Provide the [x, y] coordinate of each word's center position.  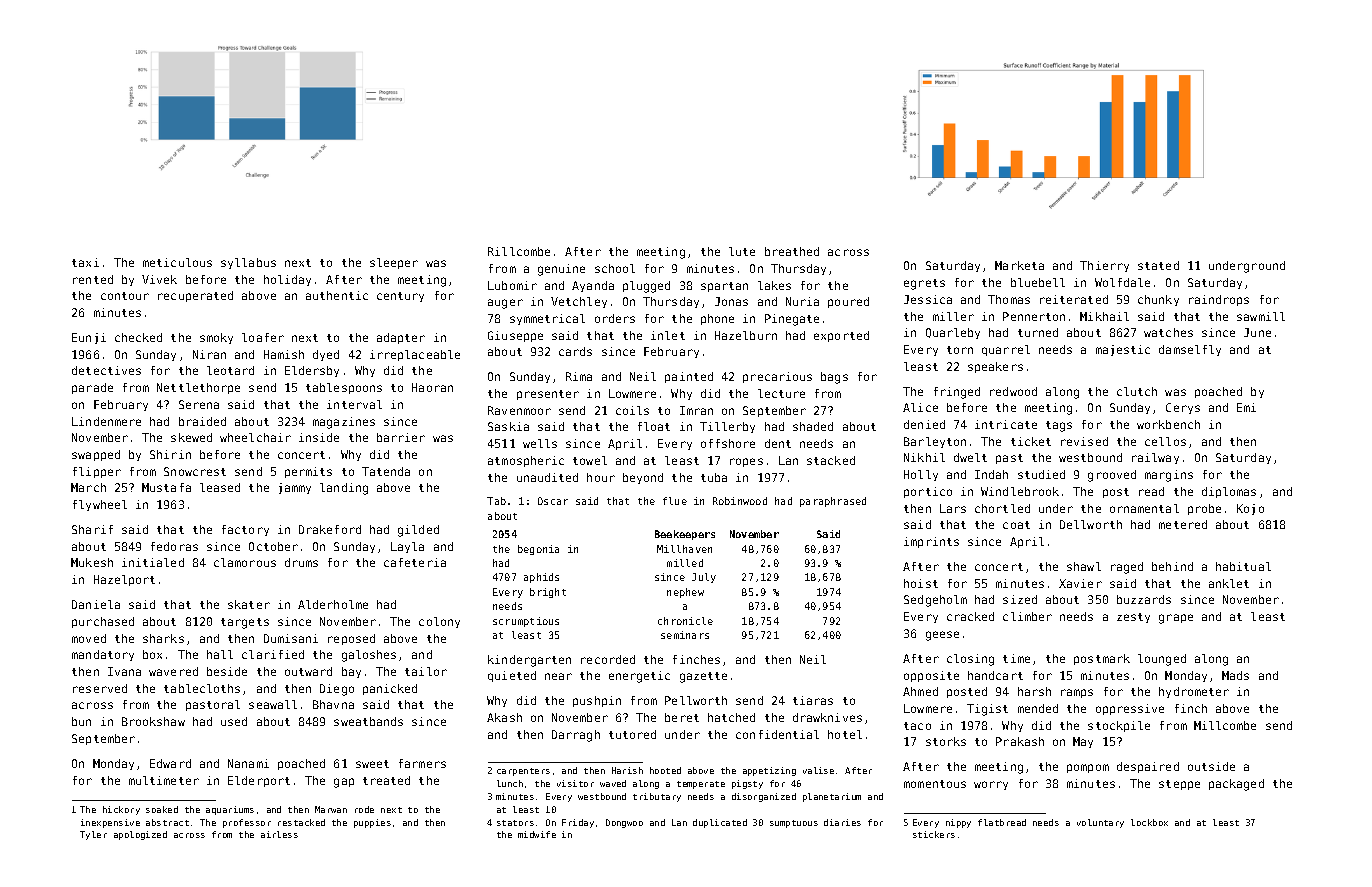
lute [742, 251]
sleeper [394, 263]
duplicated [720, 823]
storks [946, 741]
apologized [140, 835]
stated [1158, 265]
